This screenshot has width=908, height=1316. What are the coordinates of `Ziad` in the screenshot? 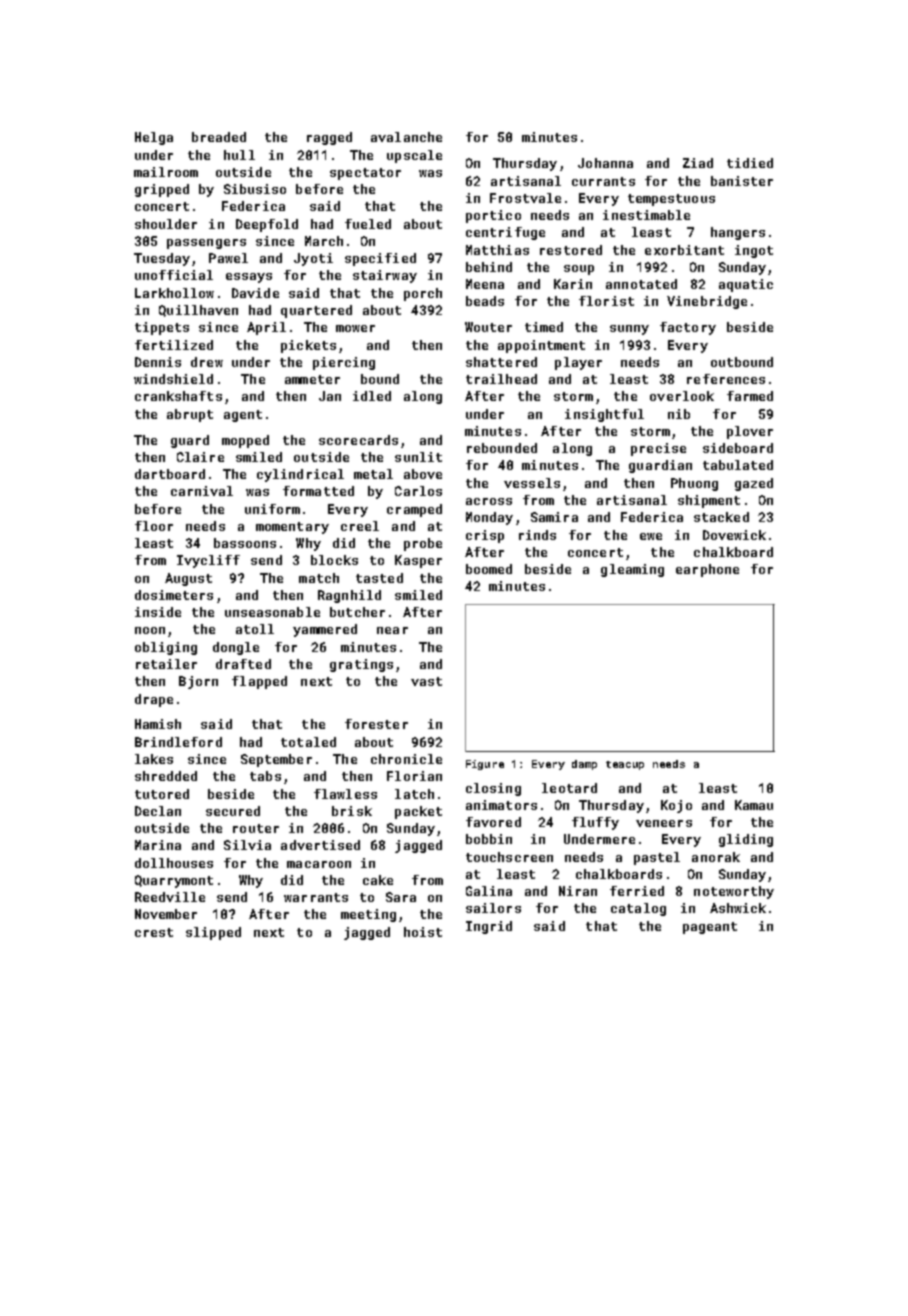 It's located at (698, 163).
